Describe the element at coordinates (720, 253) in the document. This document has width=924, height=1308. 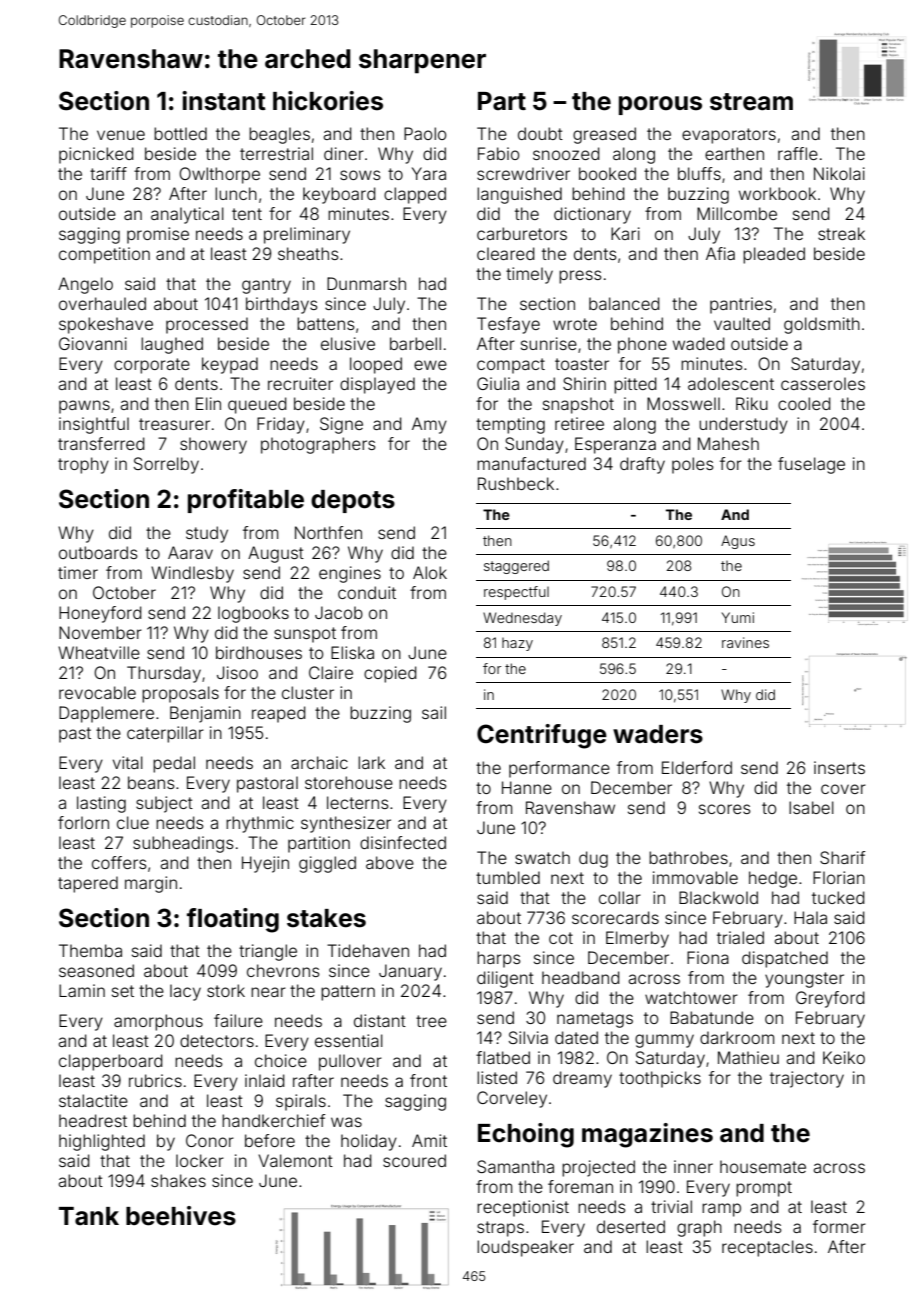
I see `Afia` at that location.
